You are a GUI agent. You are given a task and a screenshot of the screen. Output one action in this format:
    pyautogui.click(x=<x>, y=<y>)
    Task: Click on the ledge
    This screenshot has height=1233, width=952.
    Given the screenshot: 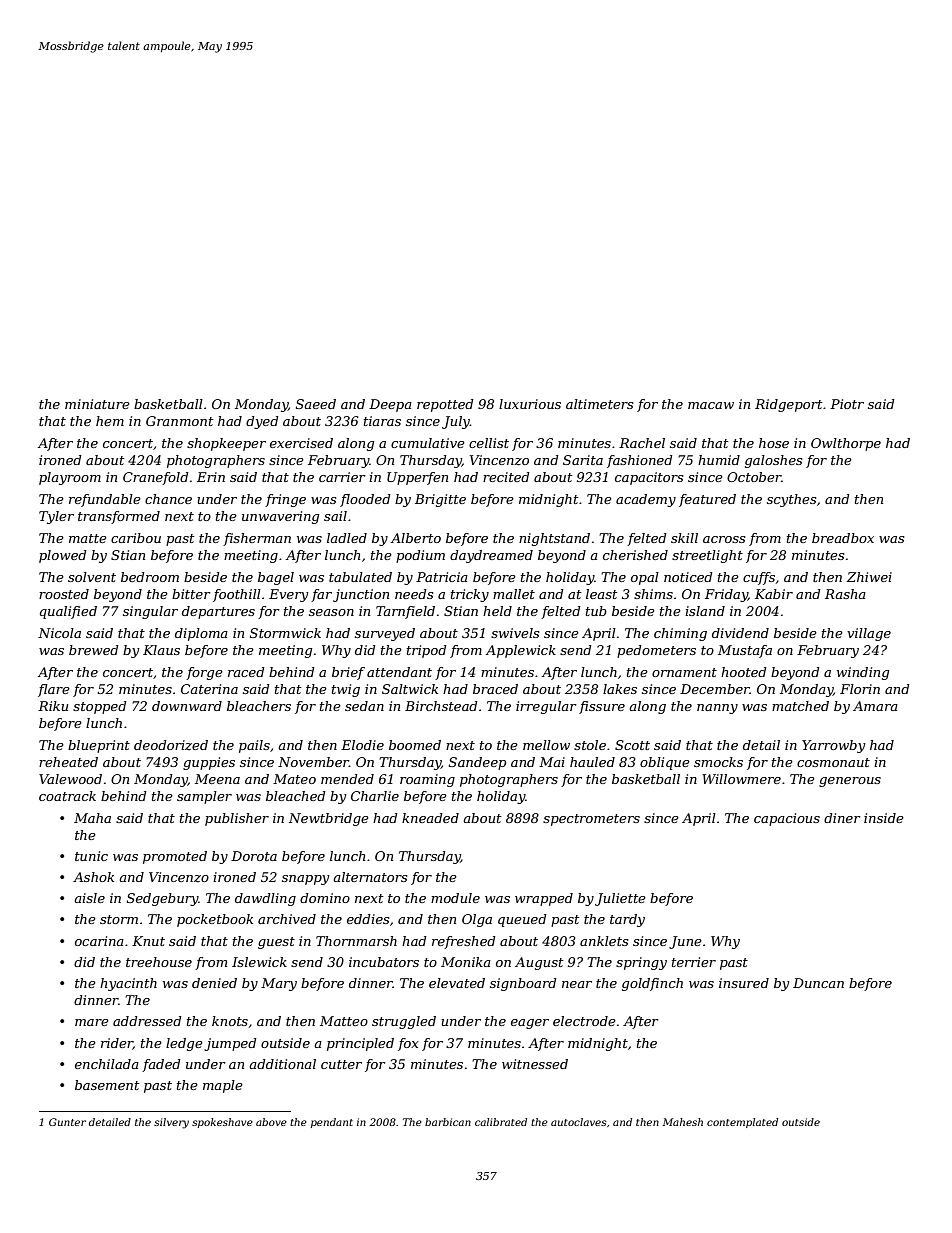 What is the action you would take?
    pyautogui.click(x=184, y=1044)
